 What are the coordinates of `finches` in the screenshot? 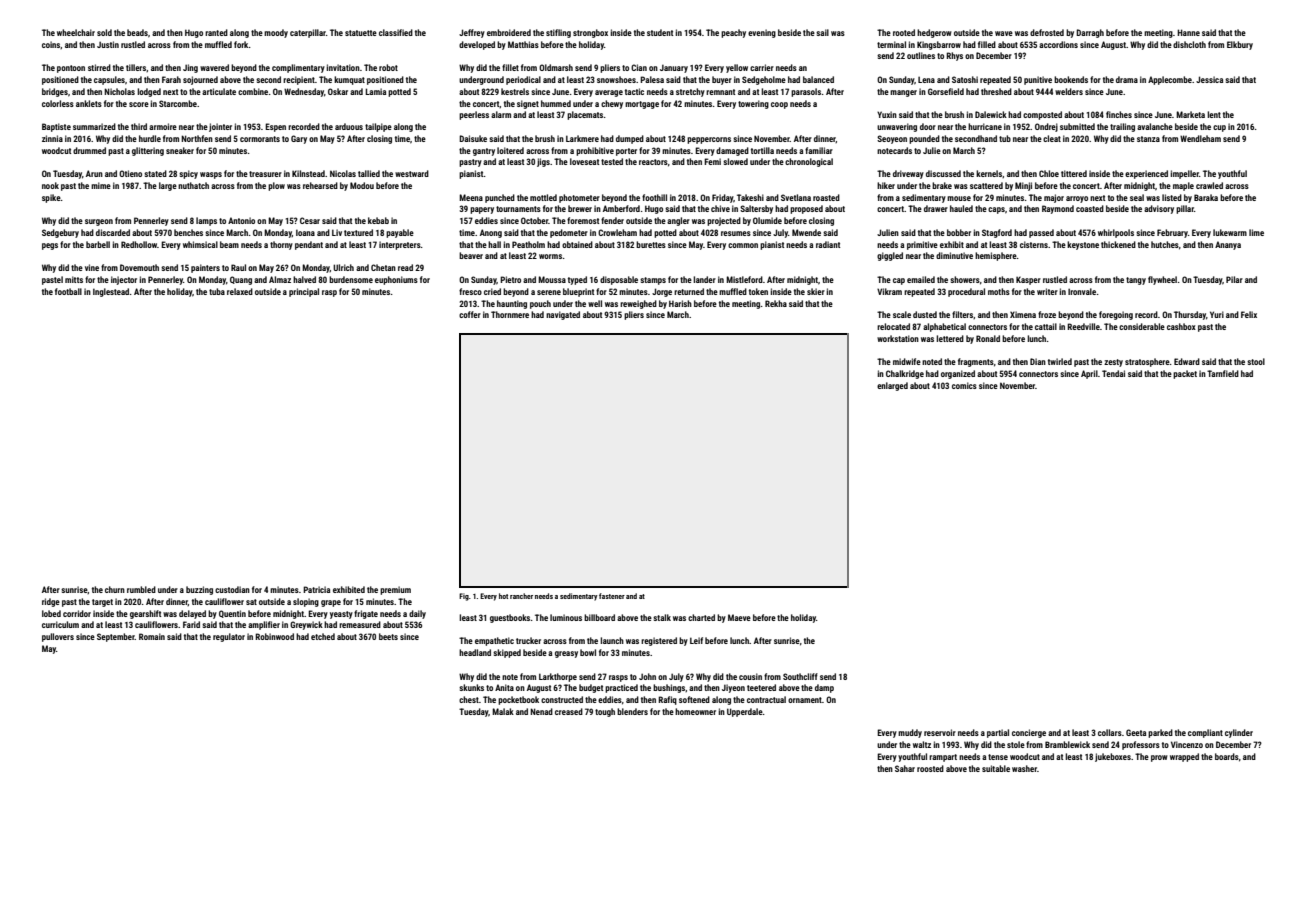 It's located at (1119, 114).
